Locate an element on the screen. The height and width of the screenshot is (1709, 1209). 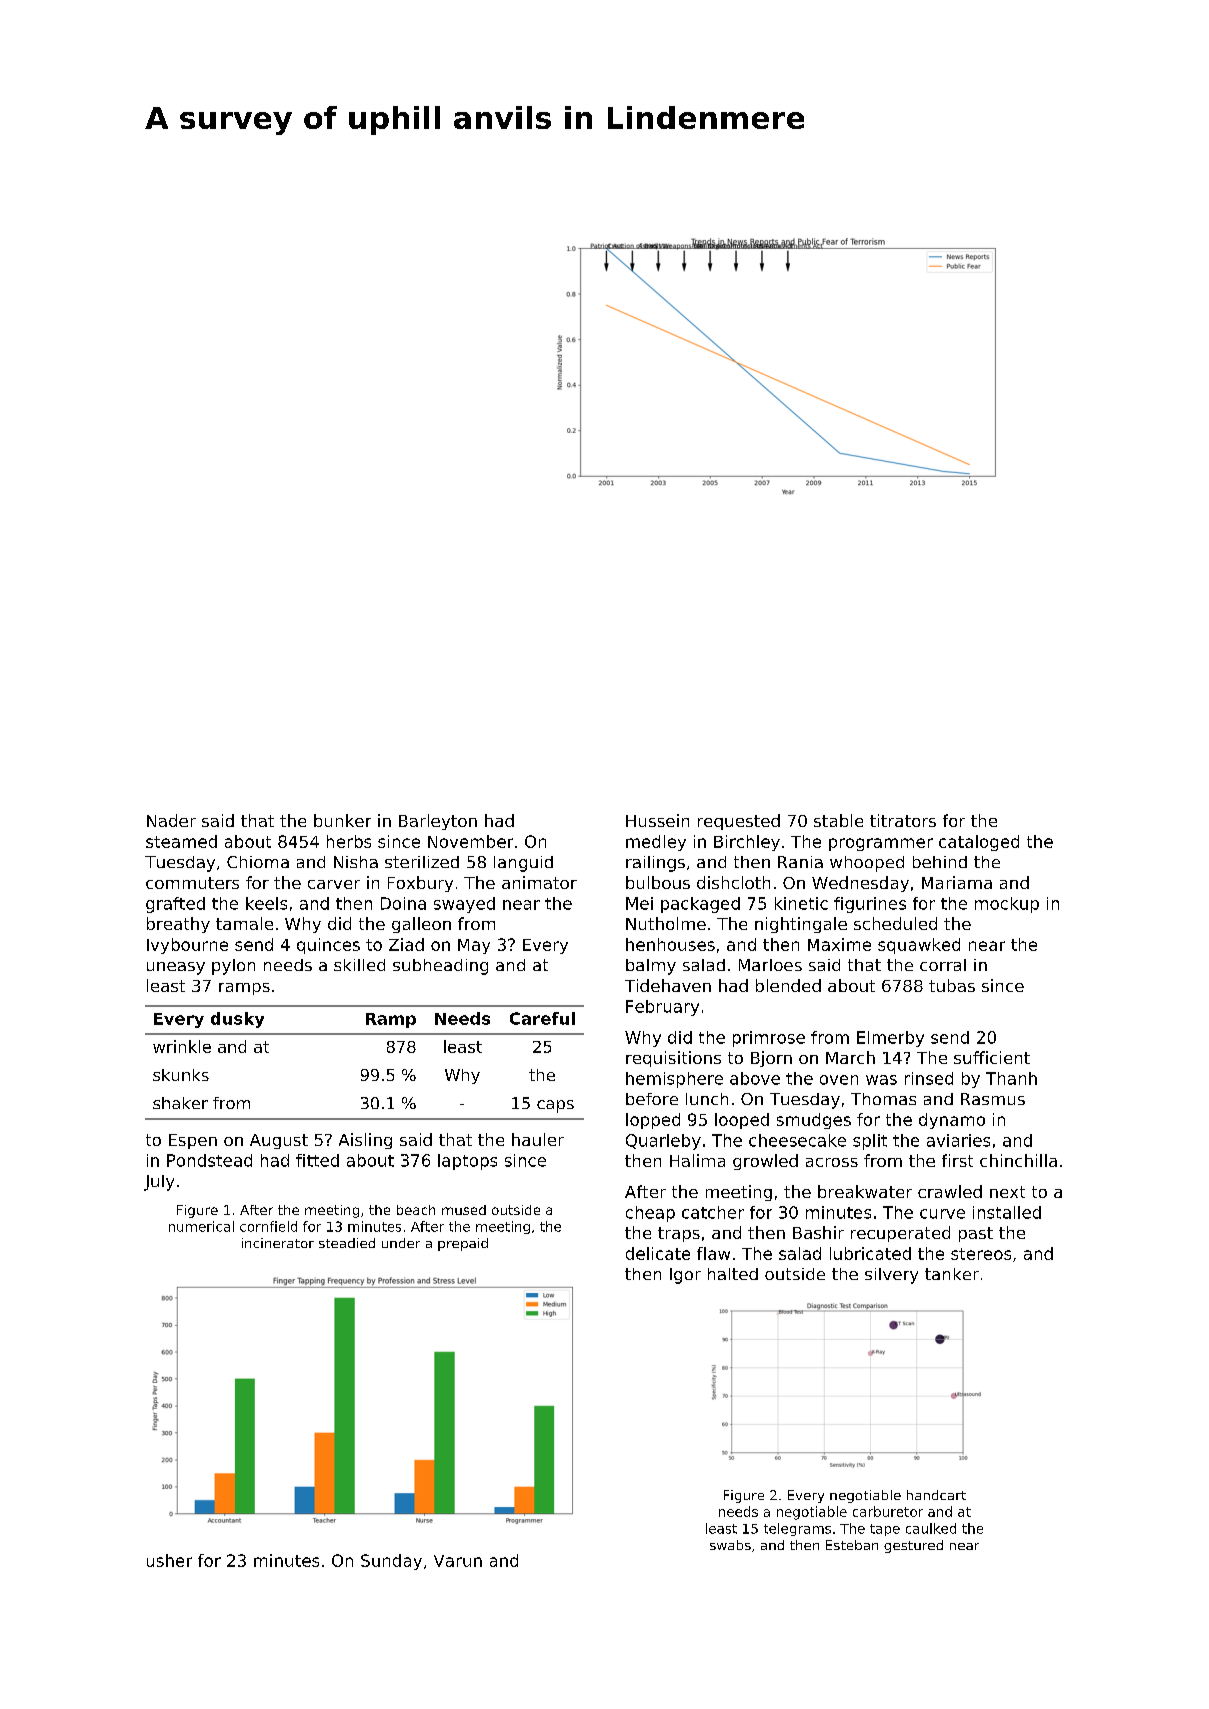
silvery is located at coordinates (891, 1276).
